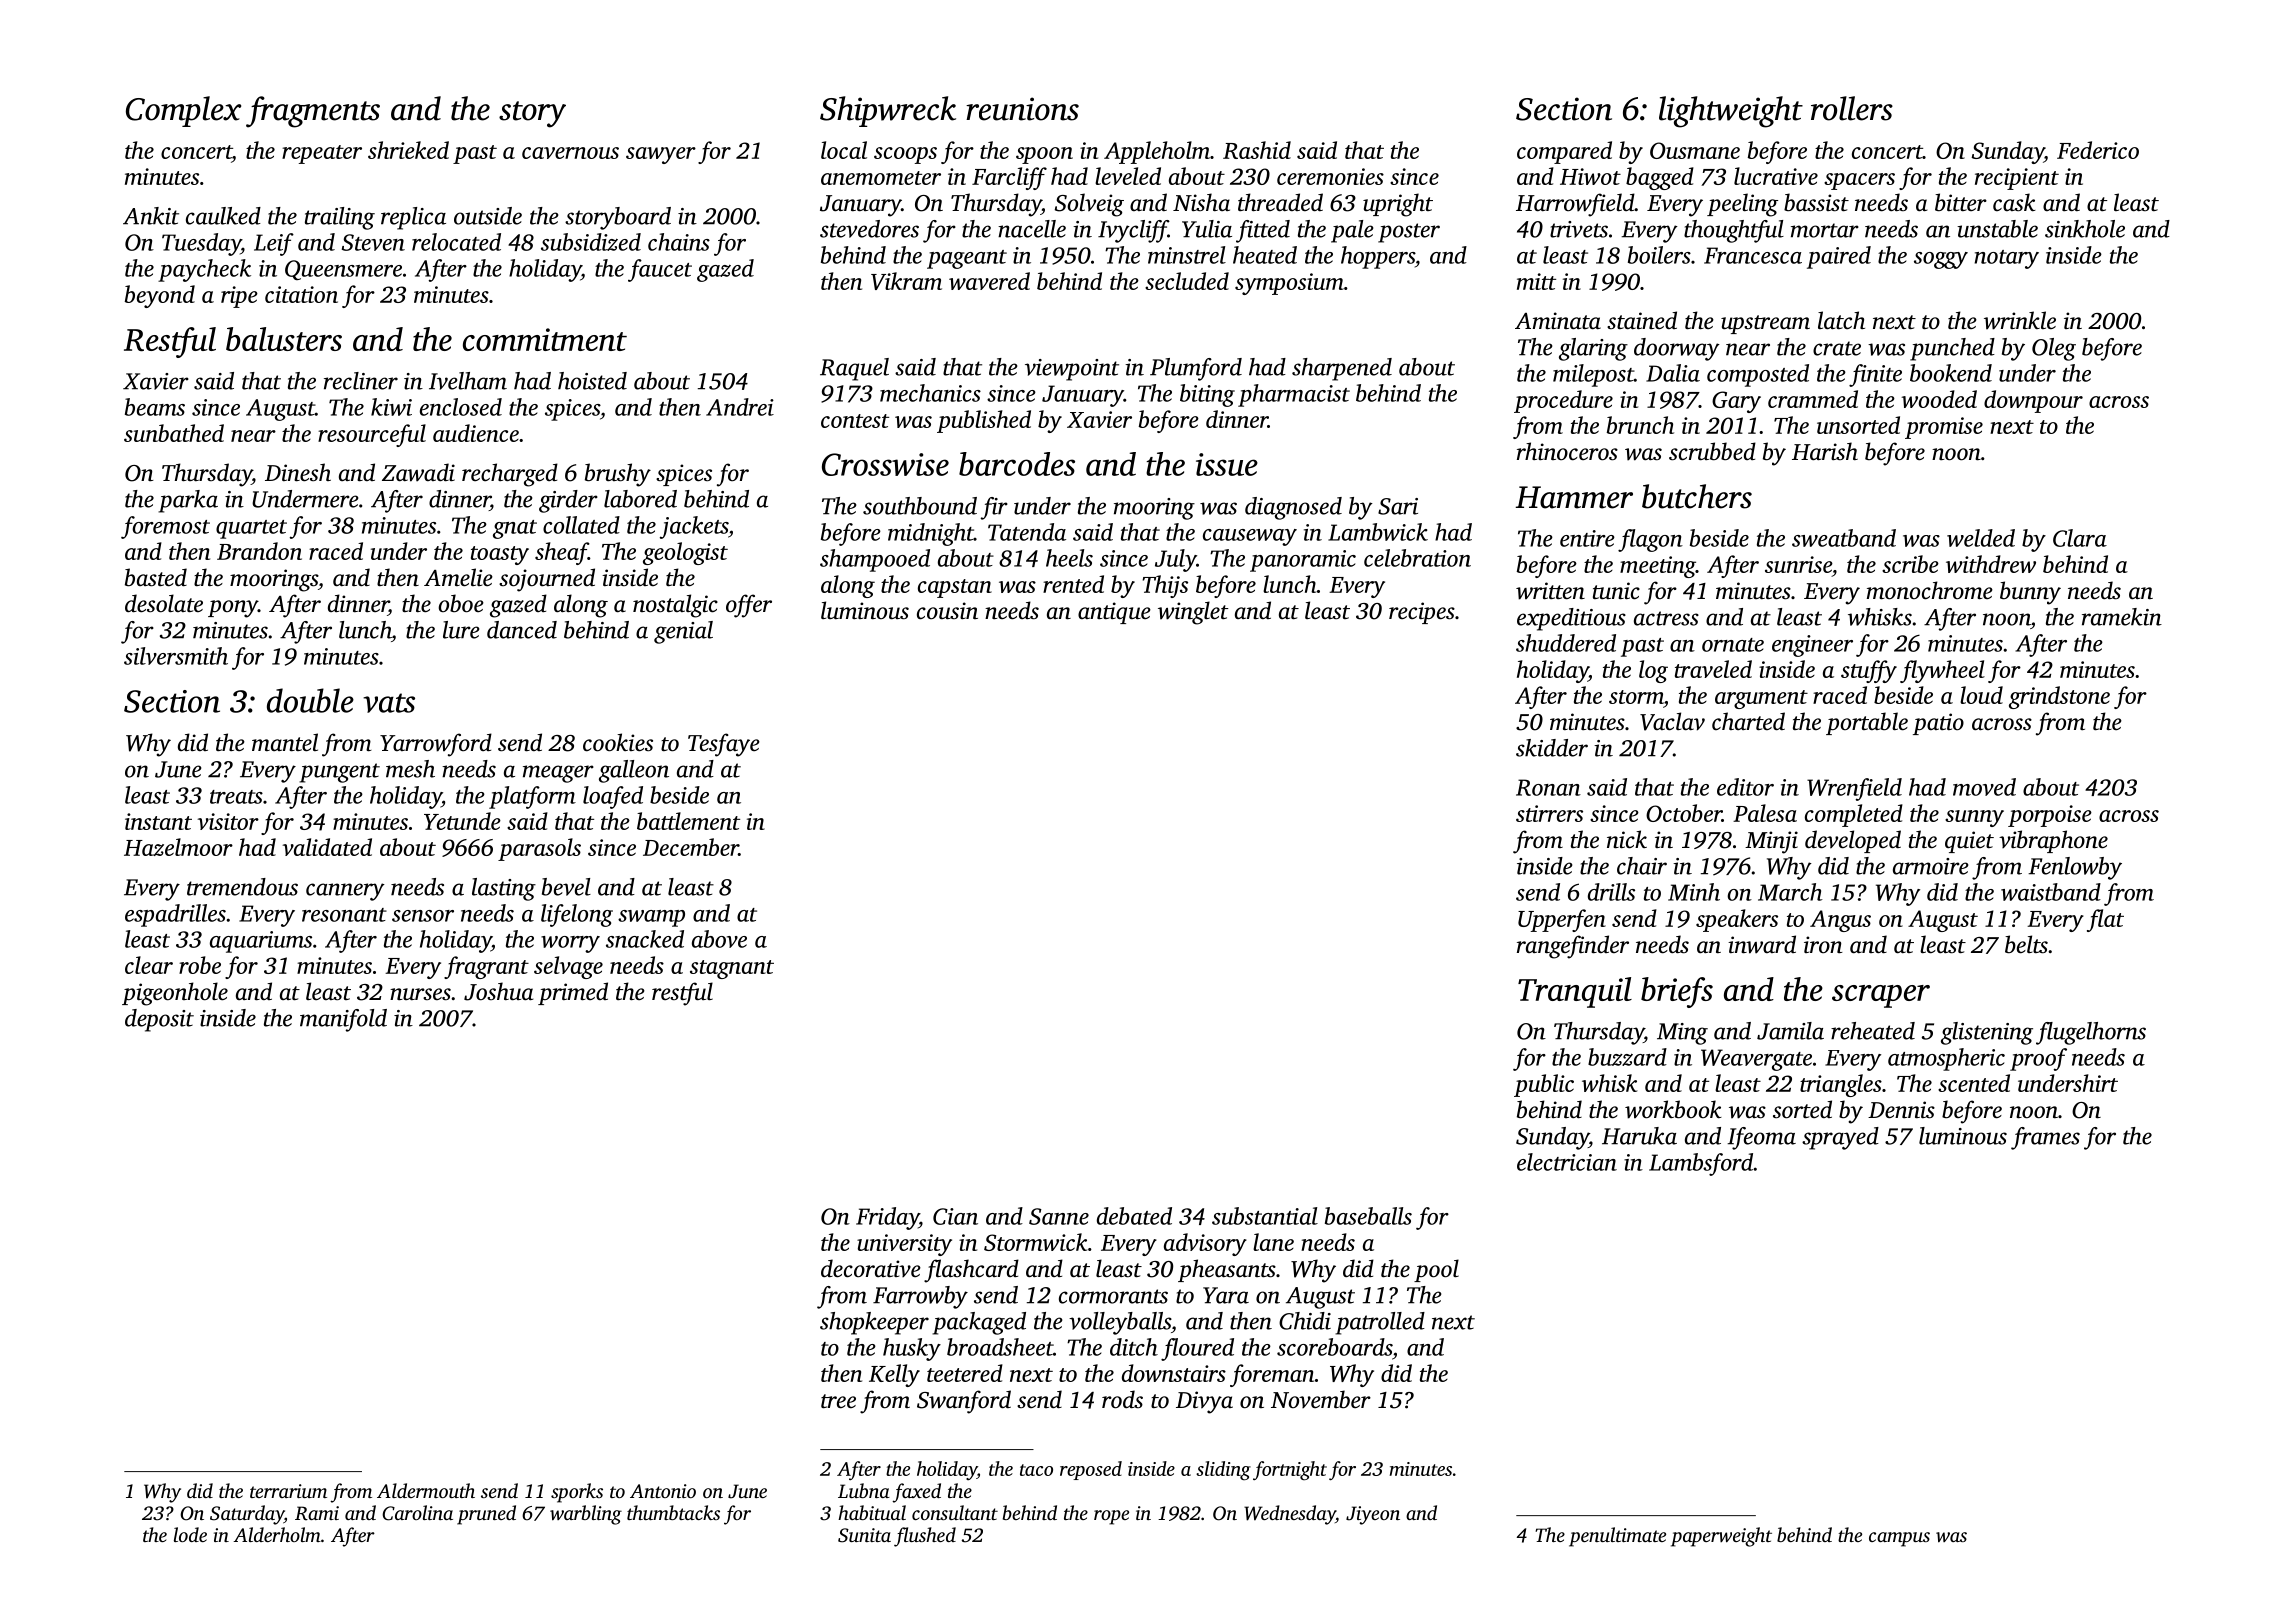 This screenshot has height=1623, width=2295. What do you see at coordinates (1695, 150) in the screenshot?
I see `Ousmane` at bounding box center [1695, 150].
